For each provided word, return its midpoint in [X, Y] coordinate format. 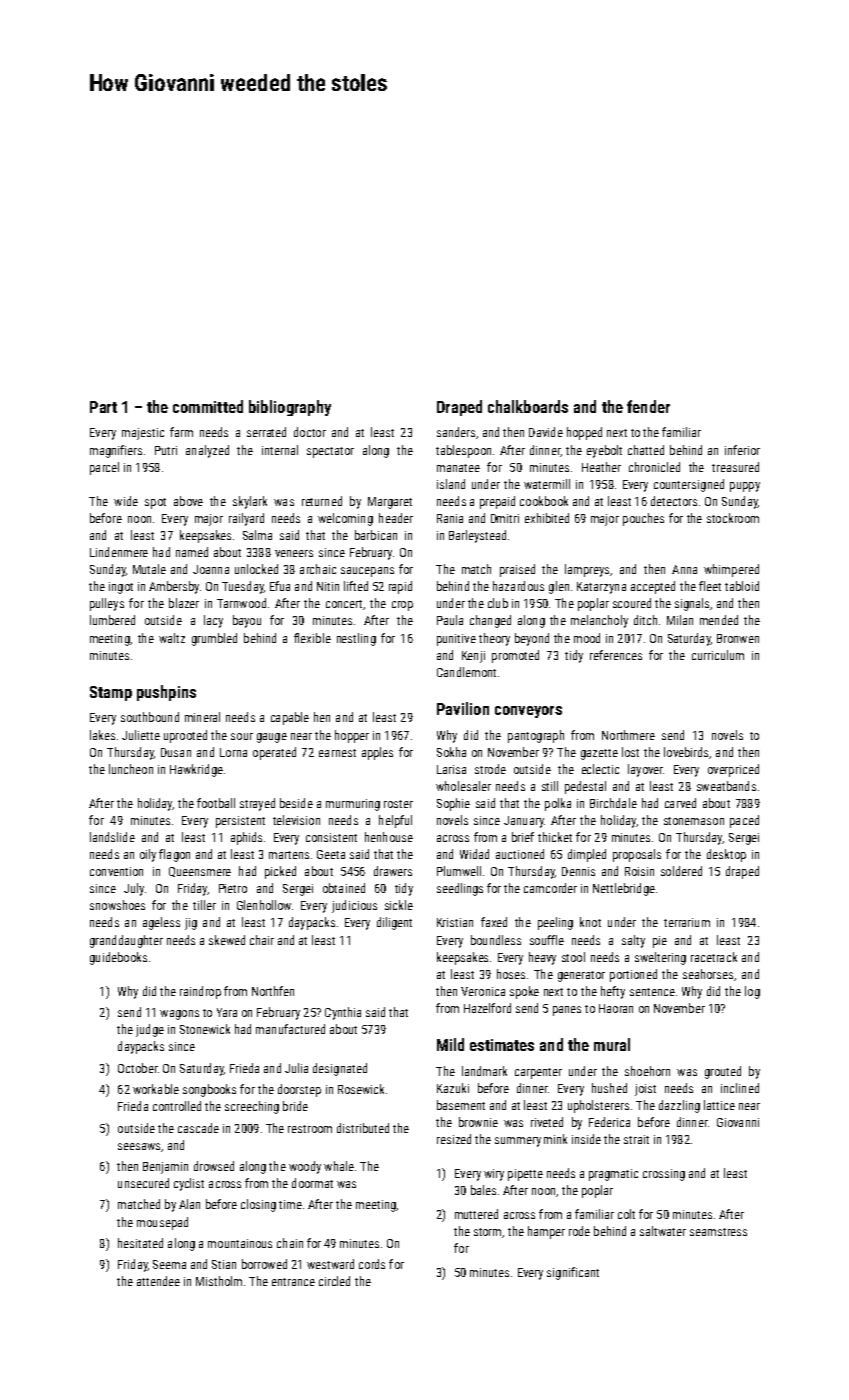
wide [126, 501]
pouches [643, 519]
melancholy [599, 621]
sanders [456, 432]
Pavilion [463, 708]
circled [334, 1281]
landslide [112, 837]
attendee [158, 1281]
